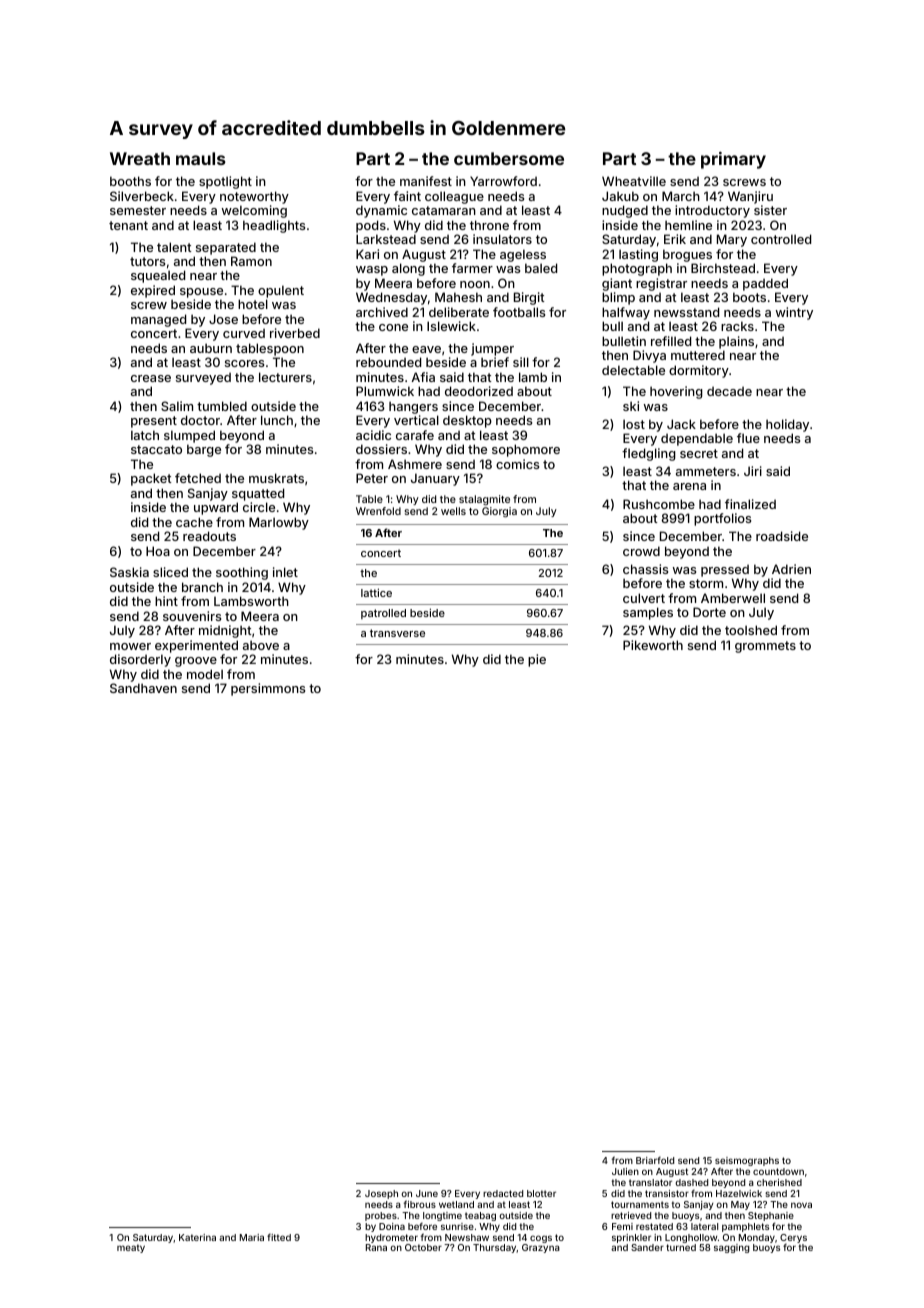 The height and width of the screenshot is (1308, 924). What do you see at coordinates (131, 1248) in the screenshot?
I see `meaty` at bounding box center [131, 1248].
